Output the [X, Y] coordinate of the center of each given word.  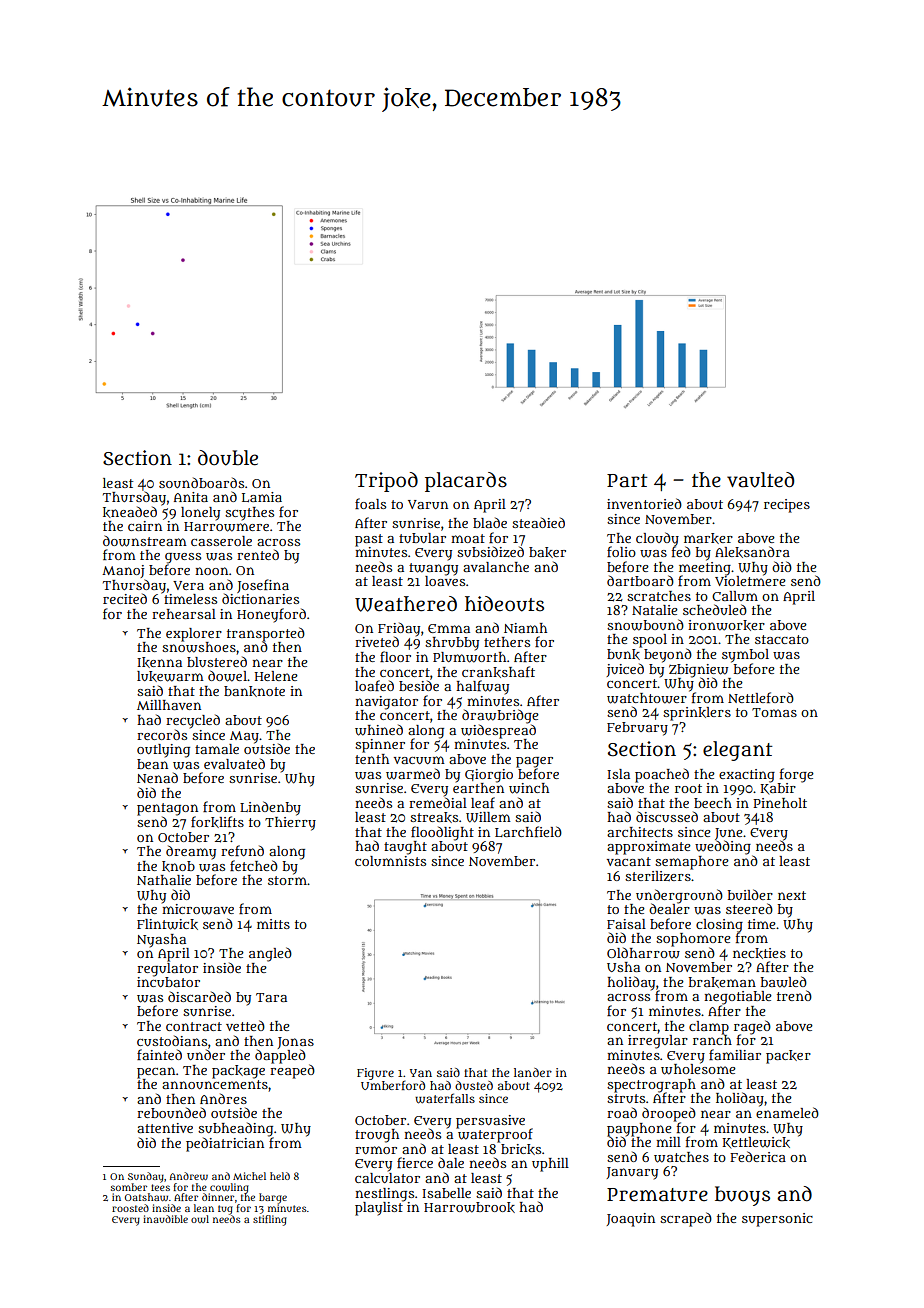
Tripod [386, 482]
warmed [413, 774]
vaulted [760, 480]
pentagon [167, 809]
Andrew [189, 1176]
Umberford [393, 1085]
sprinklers [697, 714]
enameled [787, 1112]
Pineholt [780, 803]
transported [266, 634]
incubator [168, 981]
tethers [507, 642]
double [228, 458]
